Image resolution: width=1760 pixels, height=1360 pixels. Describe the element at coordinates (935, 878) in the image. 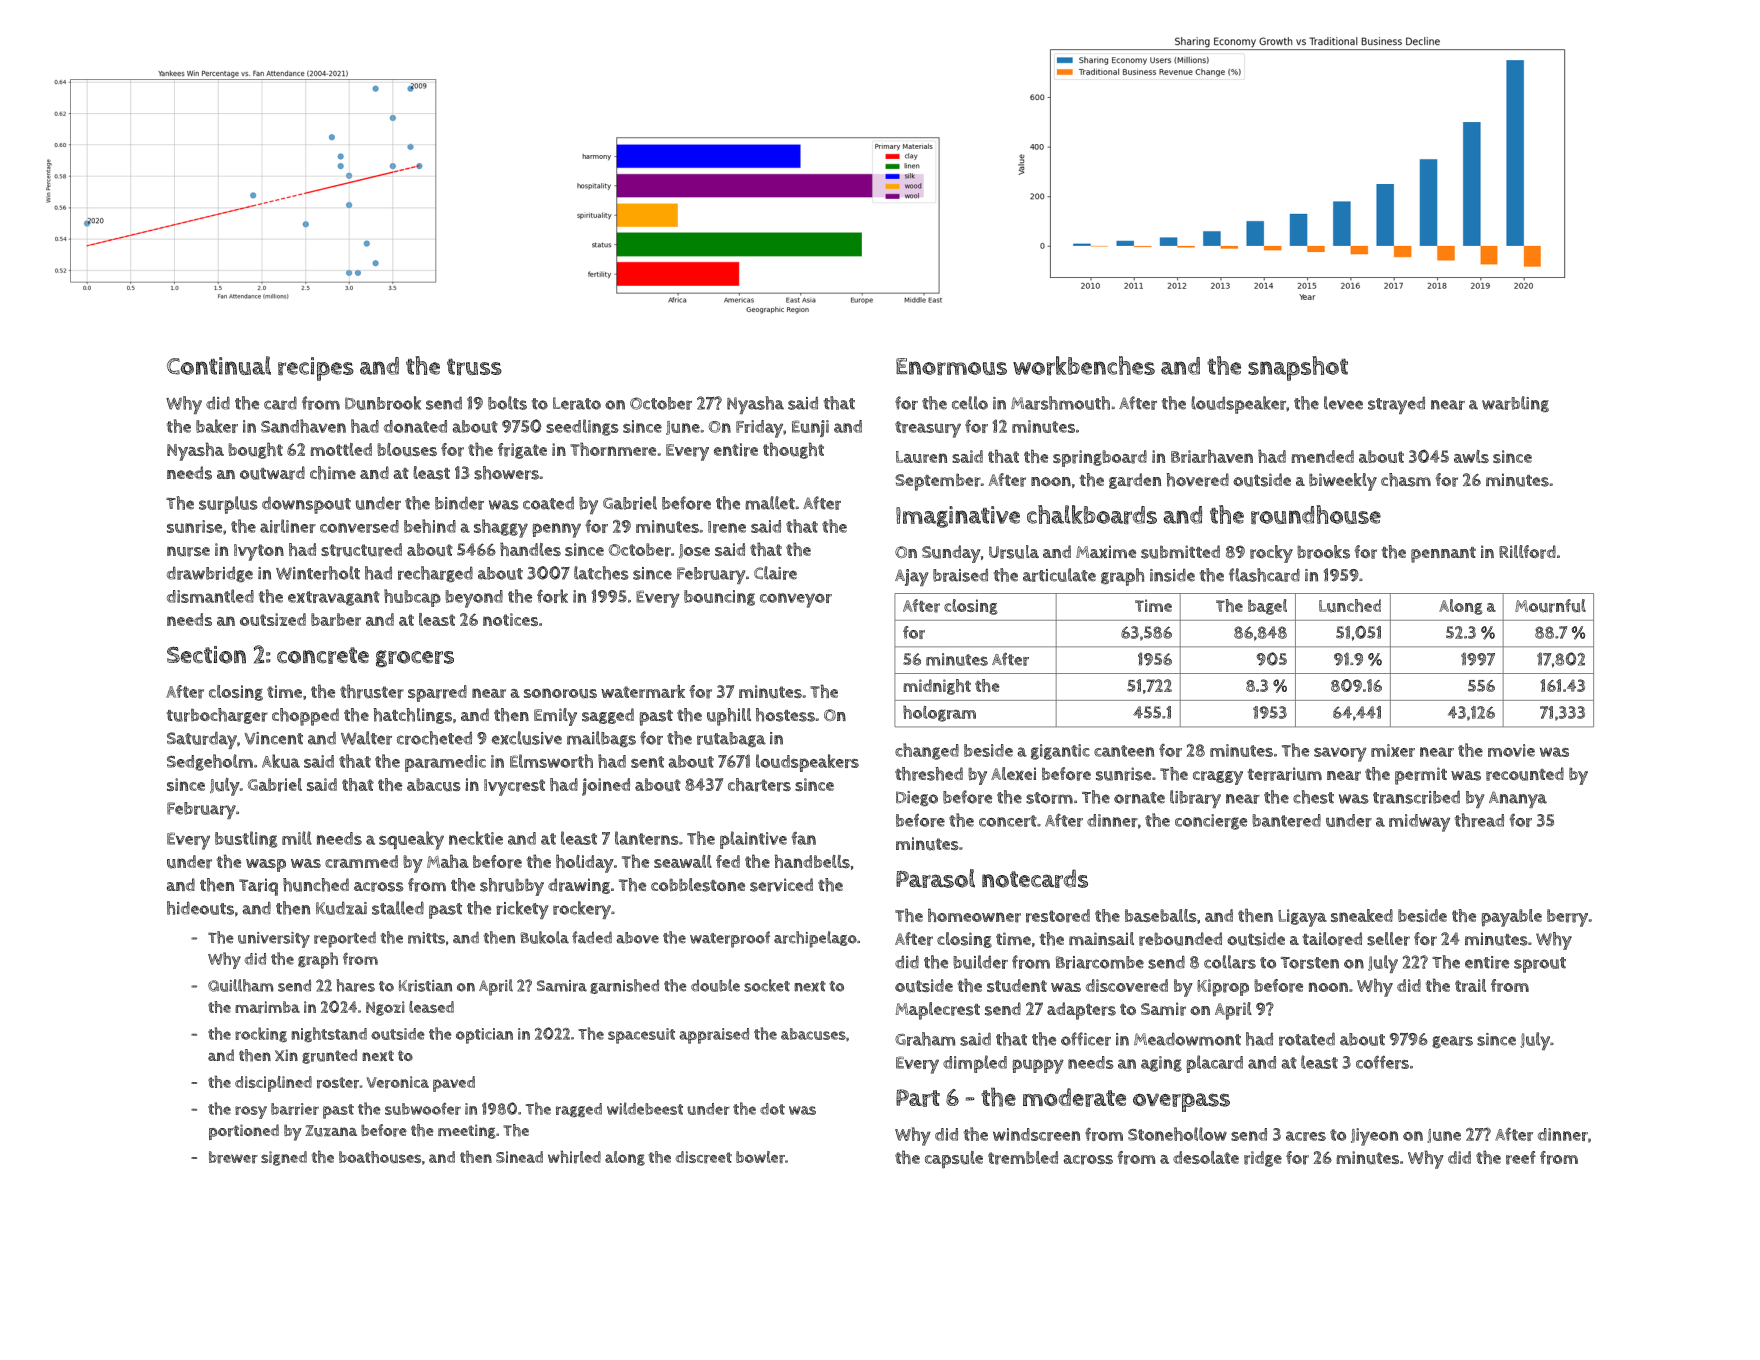

I see `Parasol` at that location.
